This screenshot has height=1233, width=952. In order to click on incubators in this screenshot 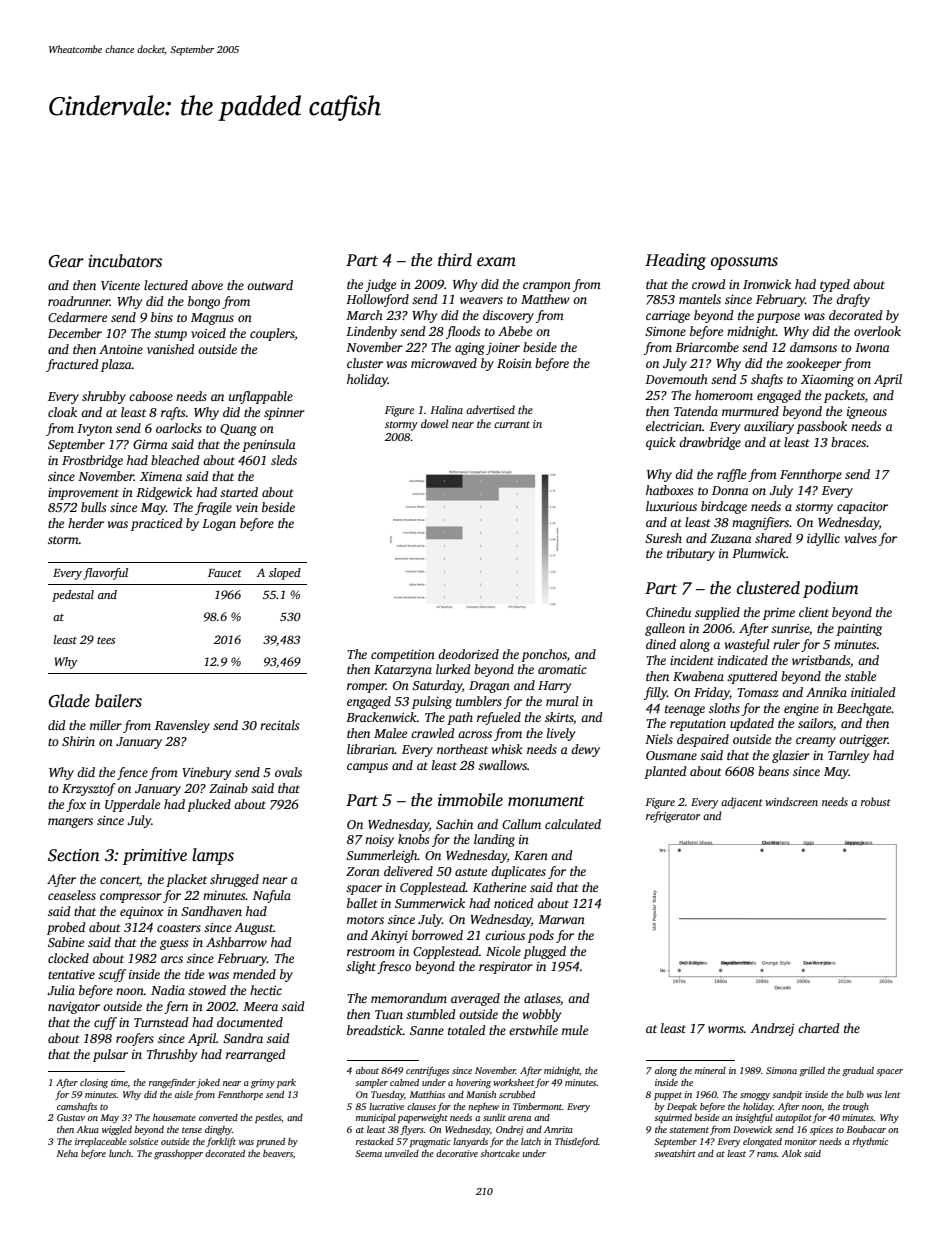, I will do `click(125, 261)`.
